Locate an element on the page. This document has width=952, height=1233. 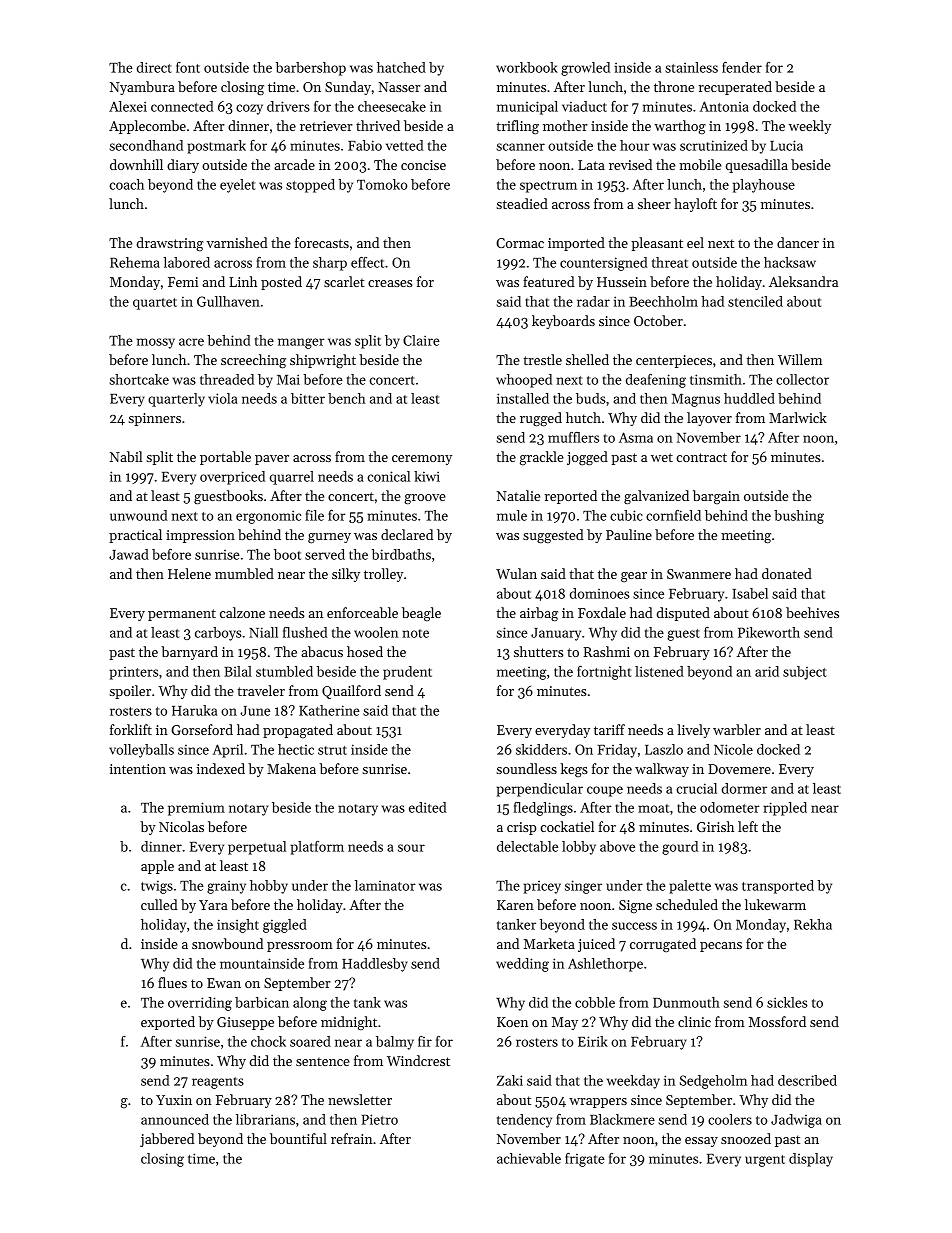
January is located at coordinates (556, 634).
